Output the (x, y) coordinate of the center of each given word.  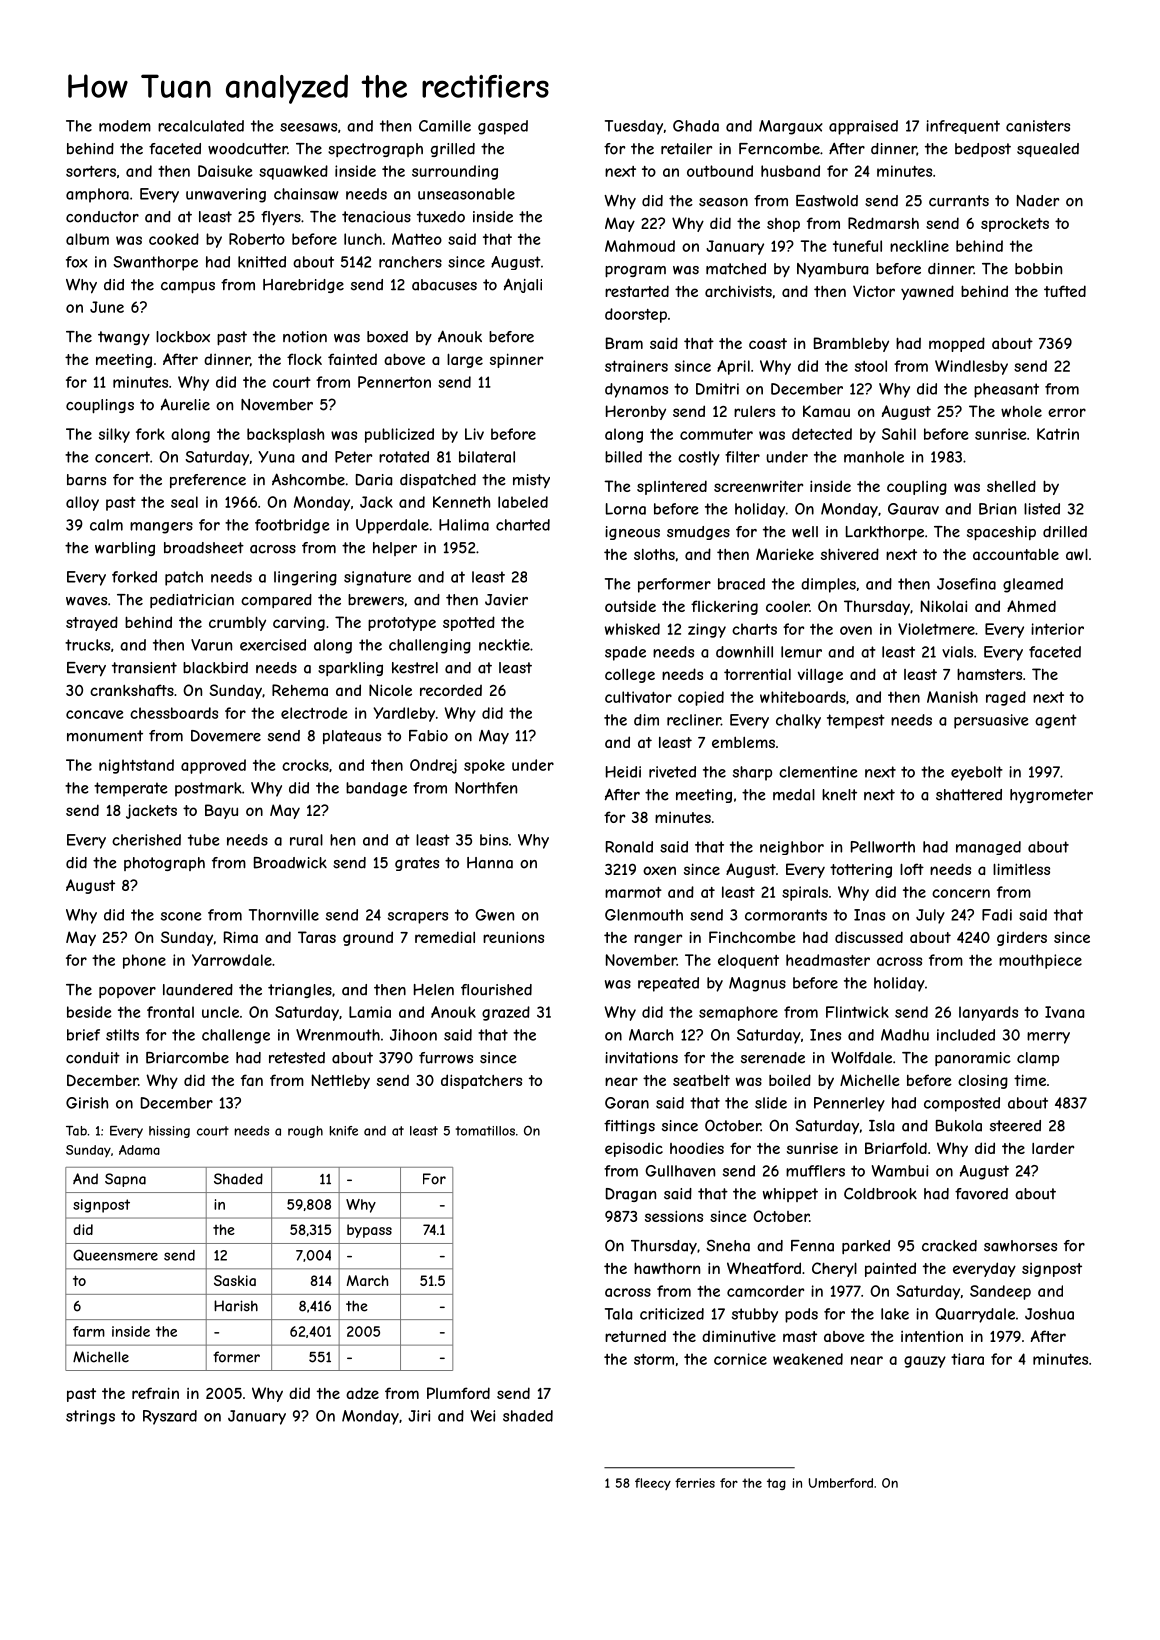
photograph (164, 864)
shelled (1011, 486)
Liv (474, 434)
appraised (863, 127)
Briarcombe (187, 1058)
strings (90, 1417)
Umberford (841, 1483)
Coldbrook (880, 1194)
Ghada (696, 126)
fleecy (653, 1484)
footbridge (292, 526)
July (930, 916)
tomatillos (485, 1131)
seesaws (308, 127)
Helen (434, 990)
